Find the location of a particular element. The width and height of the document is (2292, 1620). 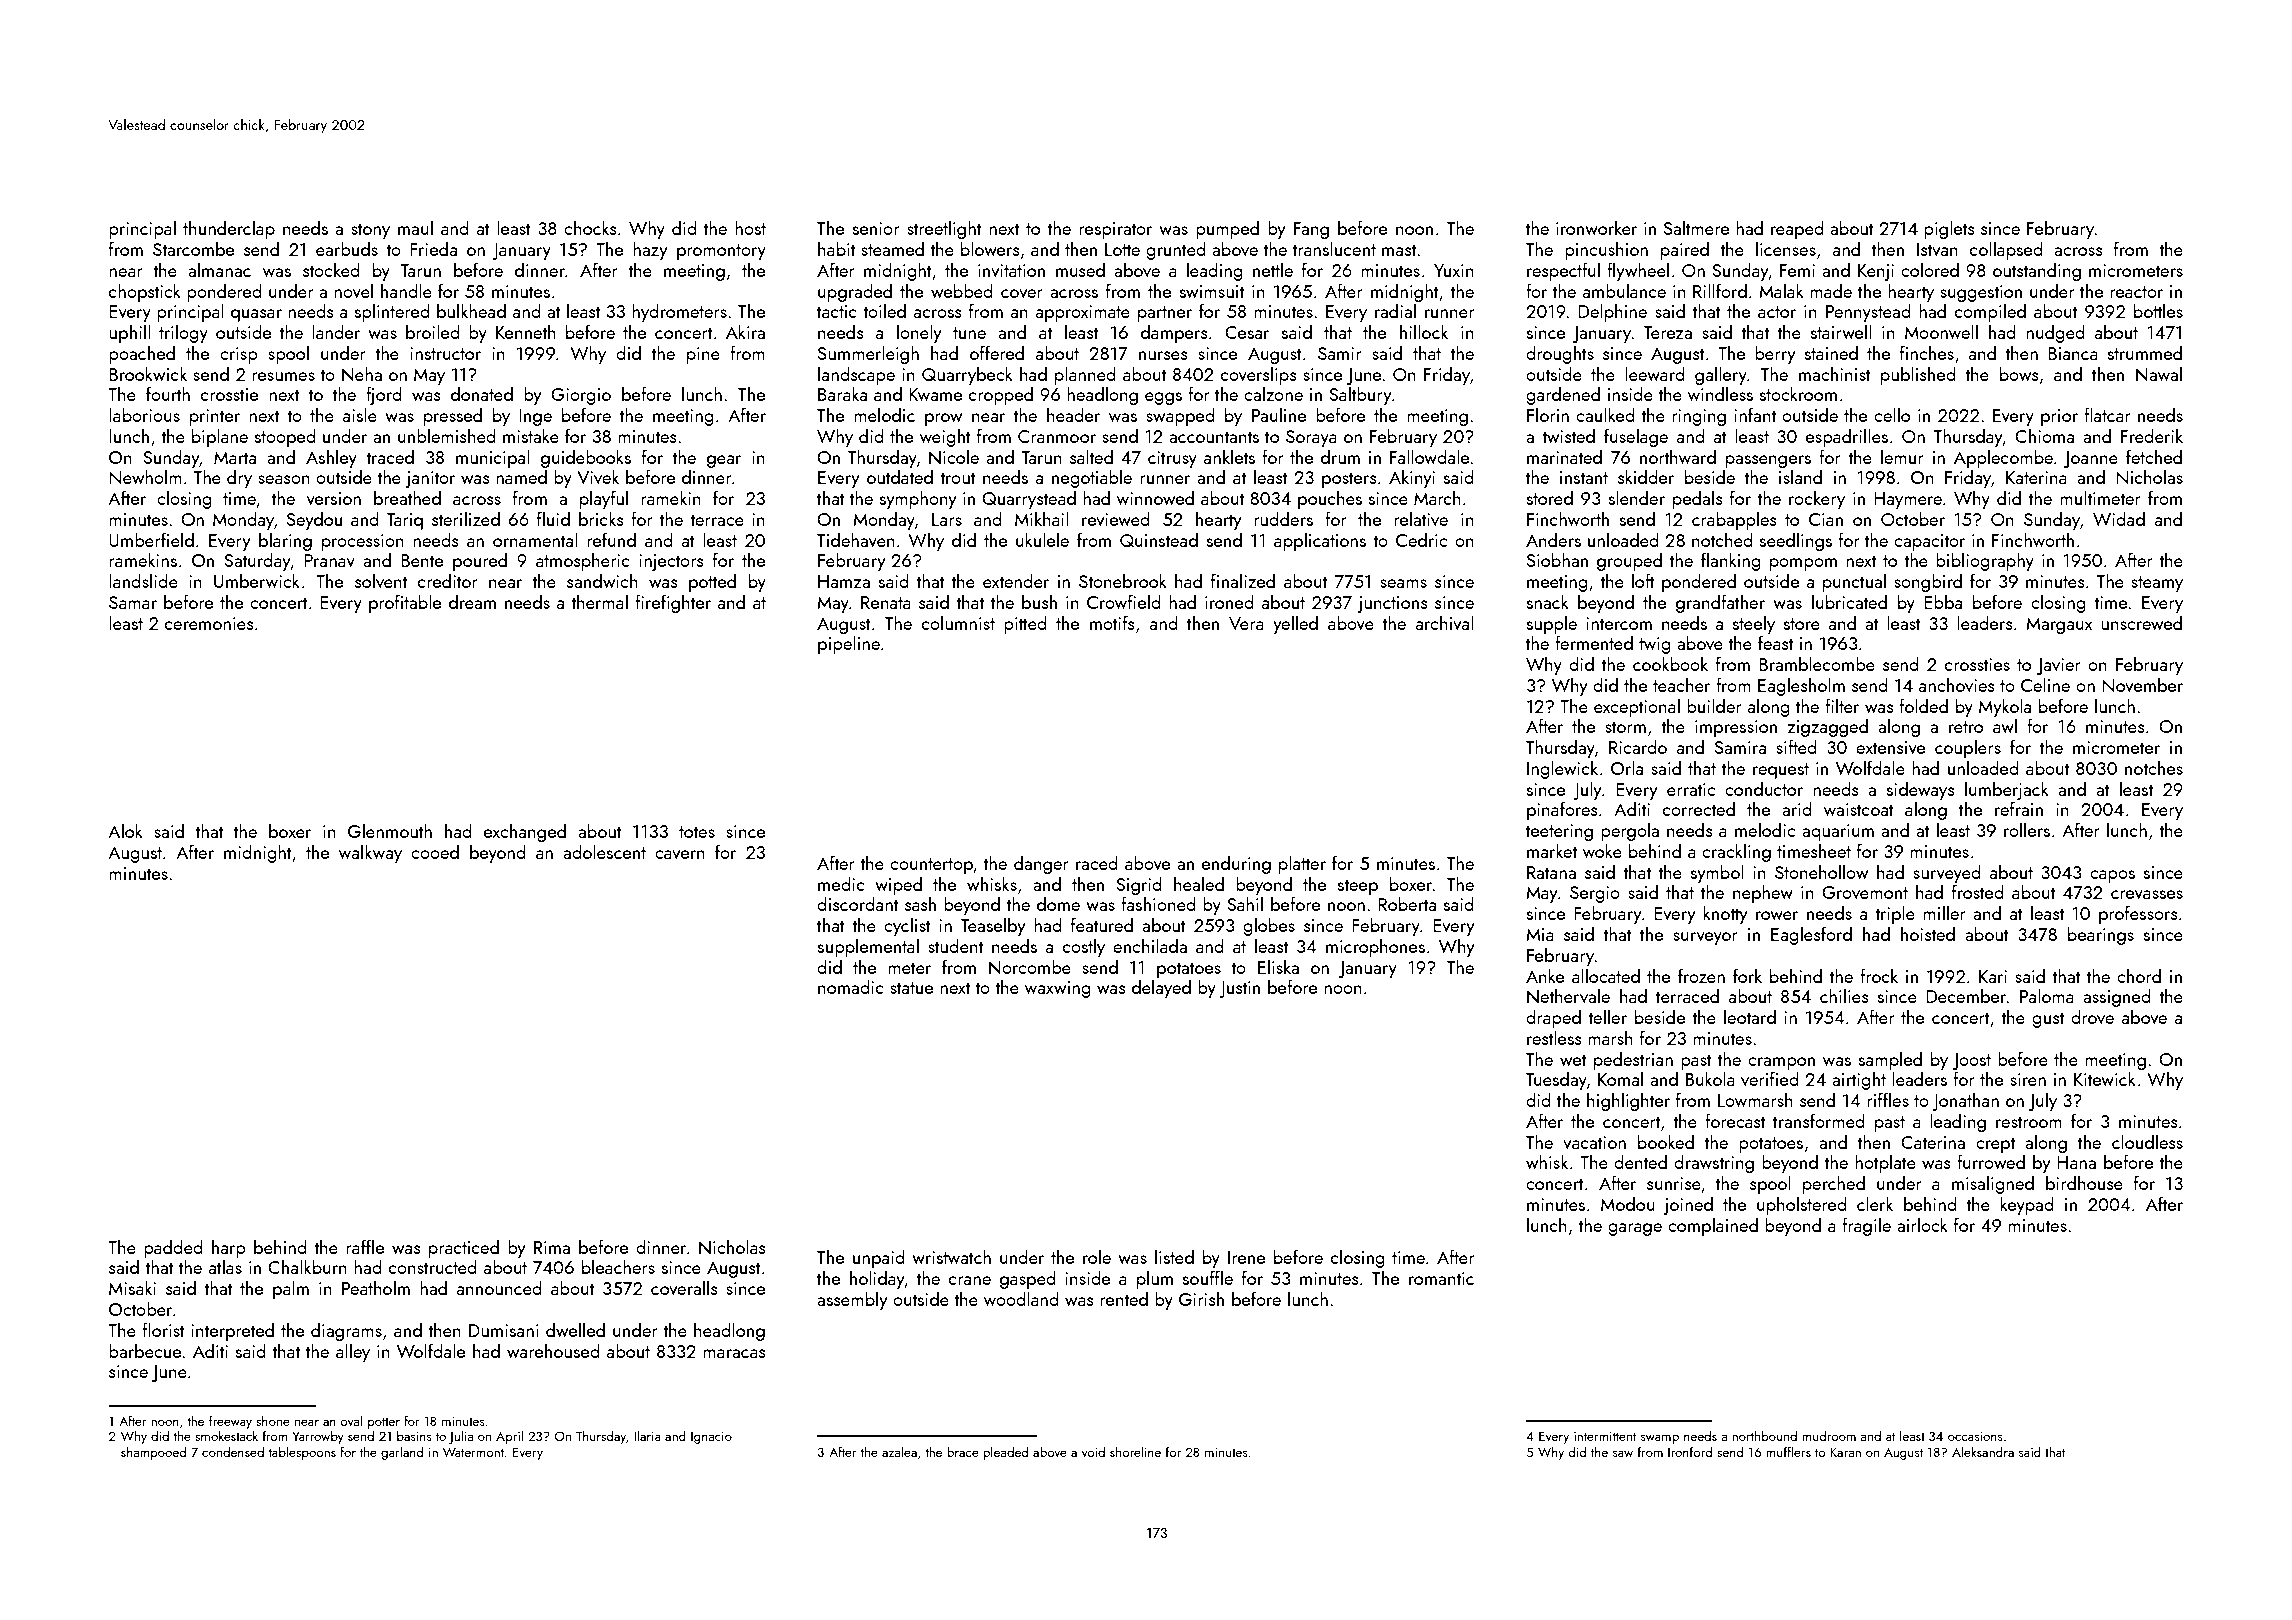

notches is located at coordinates (2154, 767).
